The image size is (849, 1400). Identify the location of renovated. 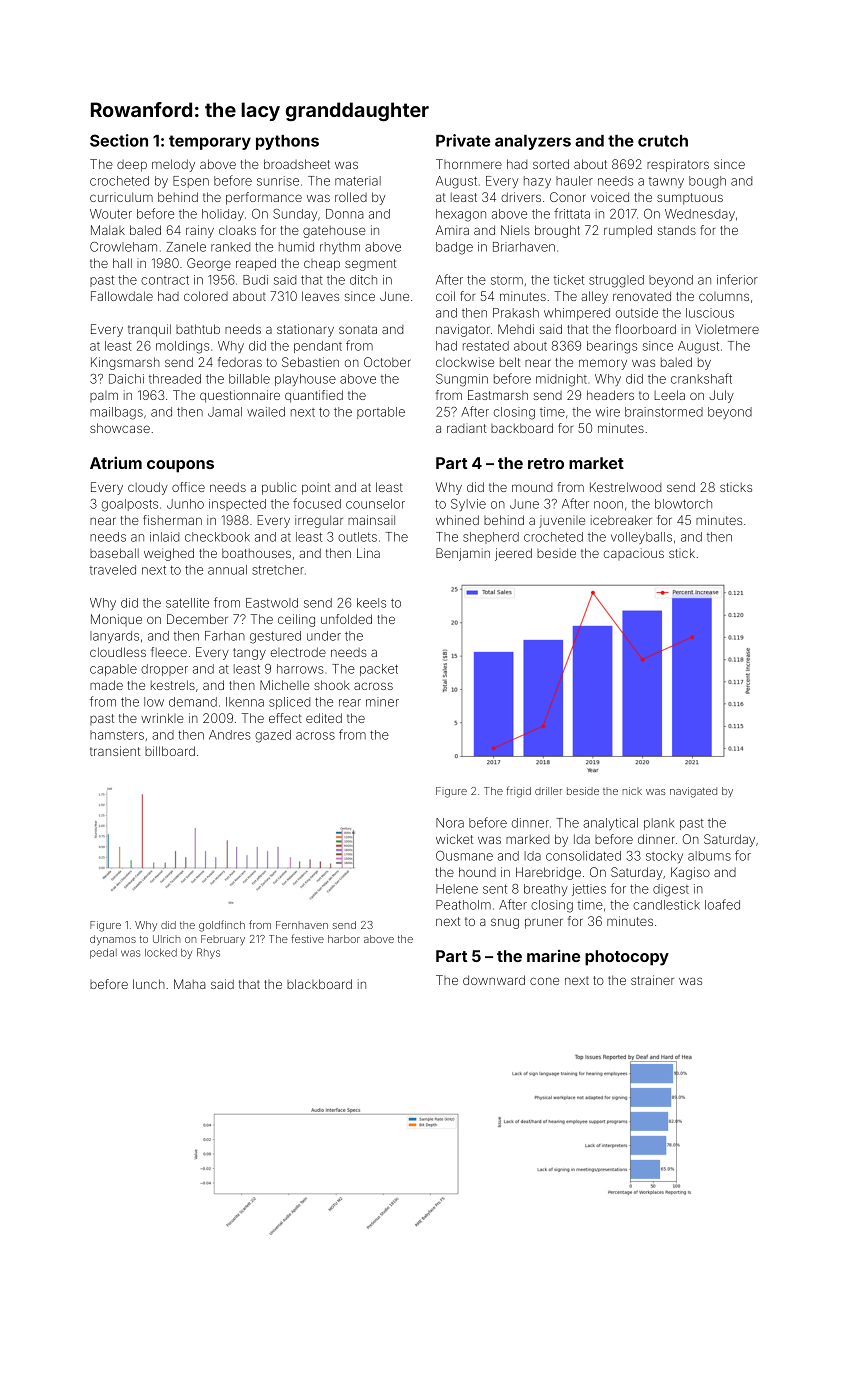
(642, 296).
